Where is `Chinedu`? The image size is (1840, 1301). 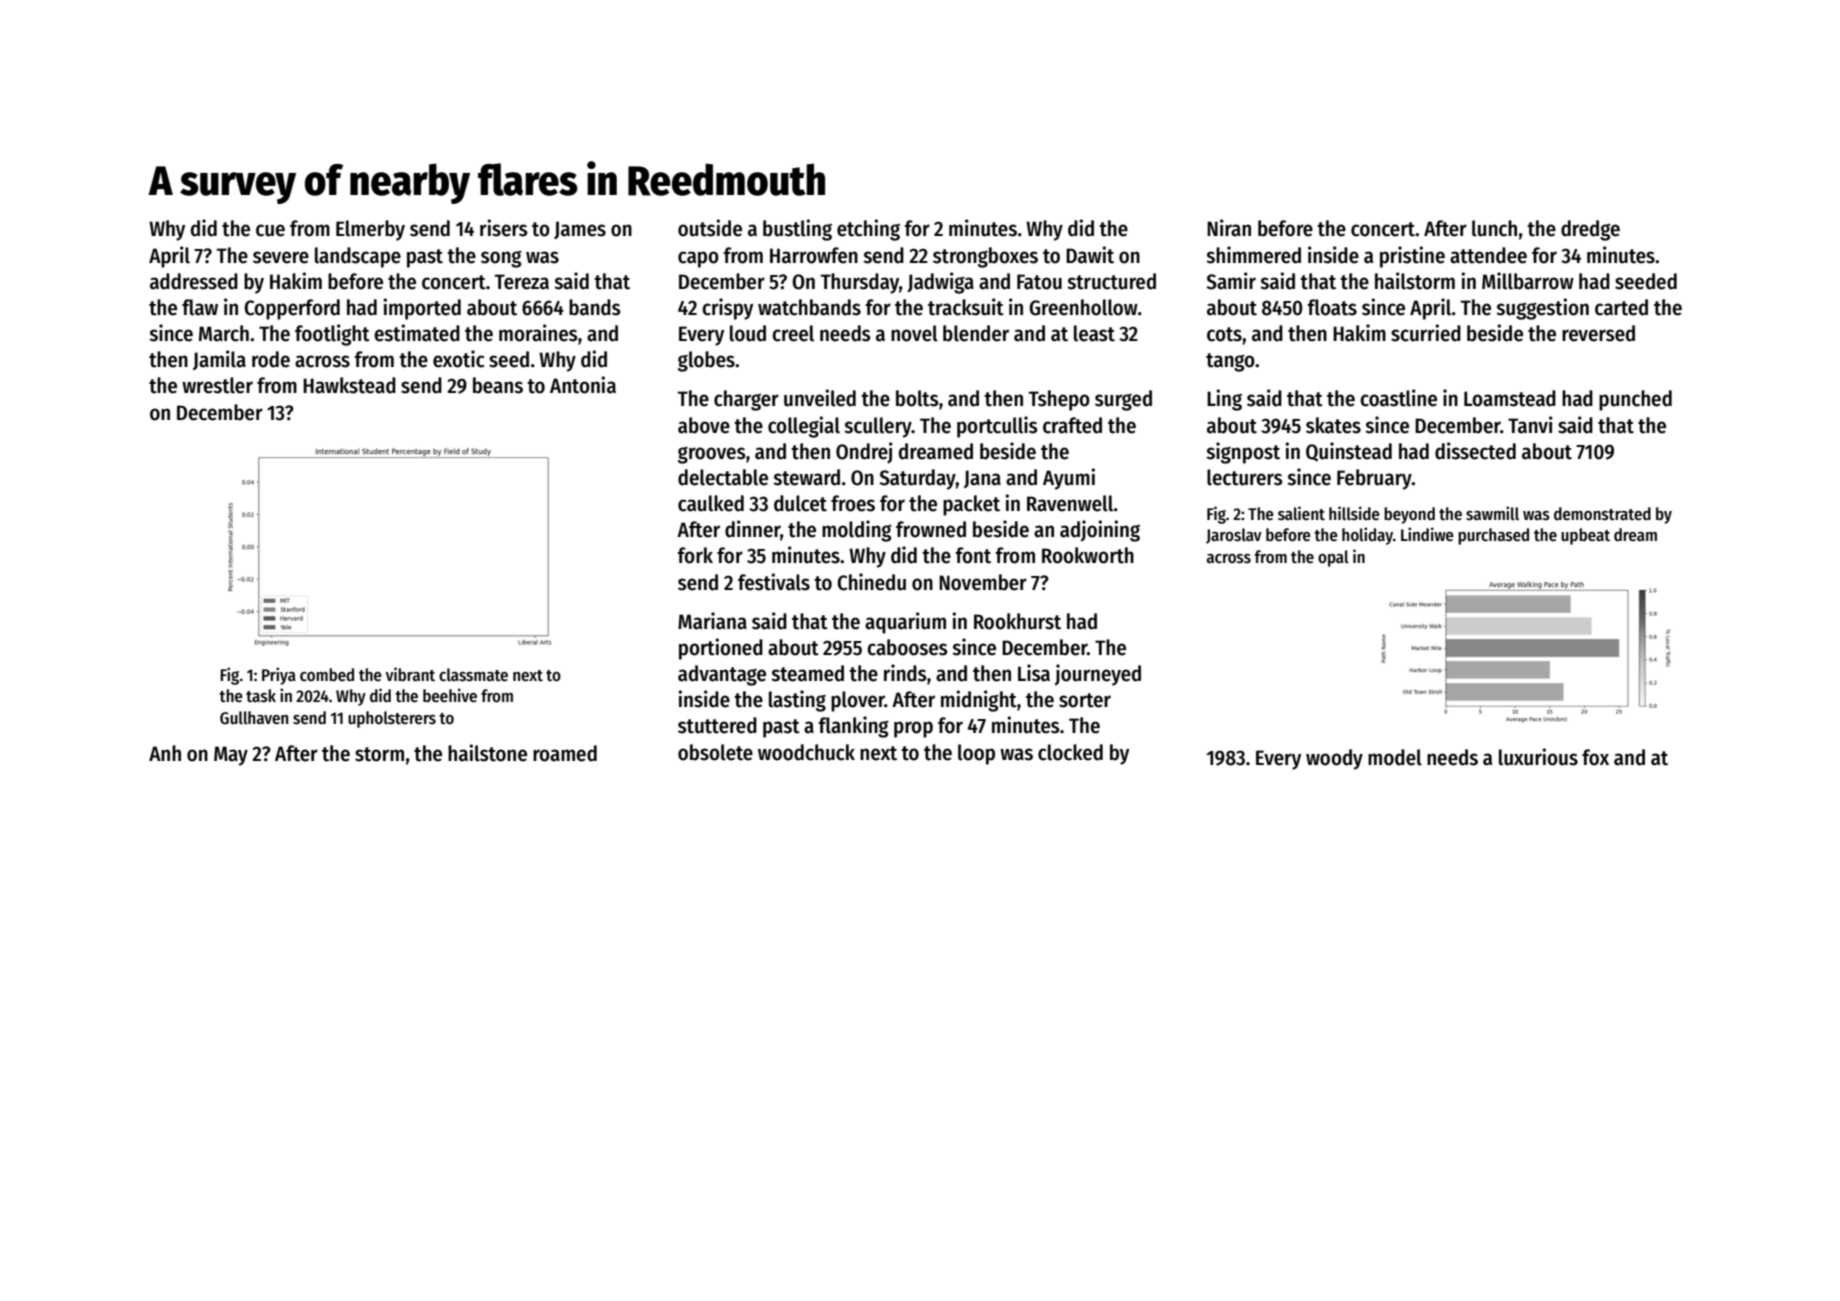 Chinedu is located at coordinates (871, 582).
